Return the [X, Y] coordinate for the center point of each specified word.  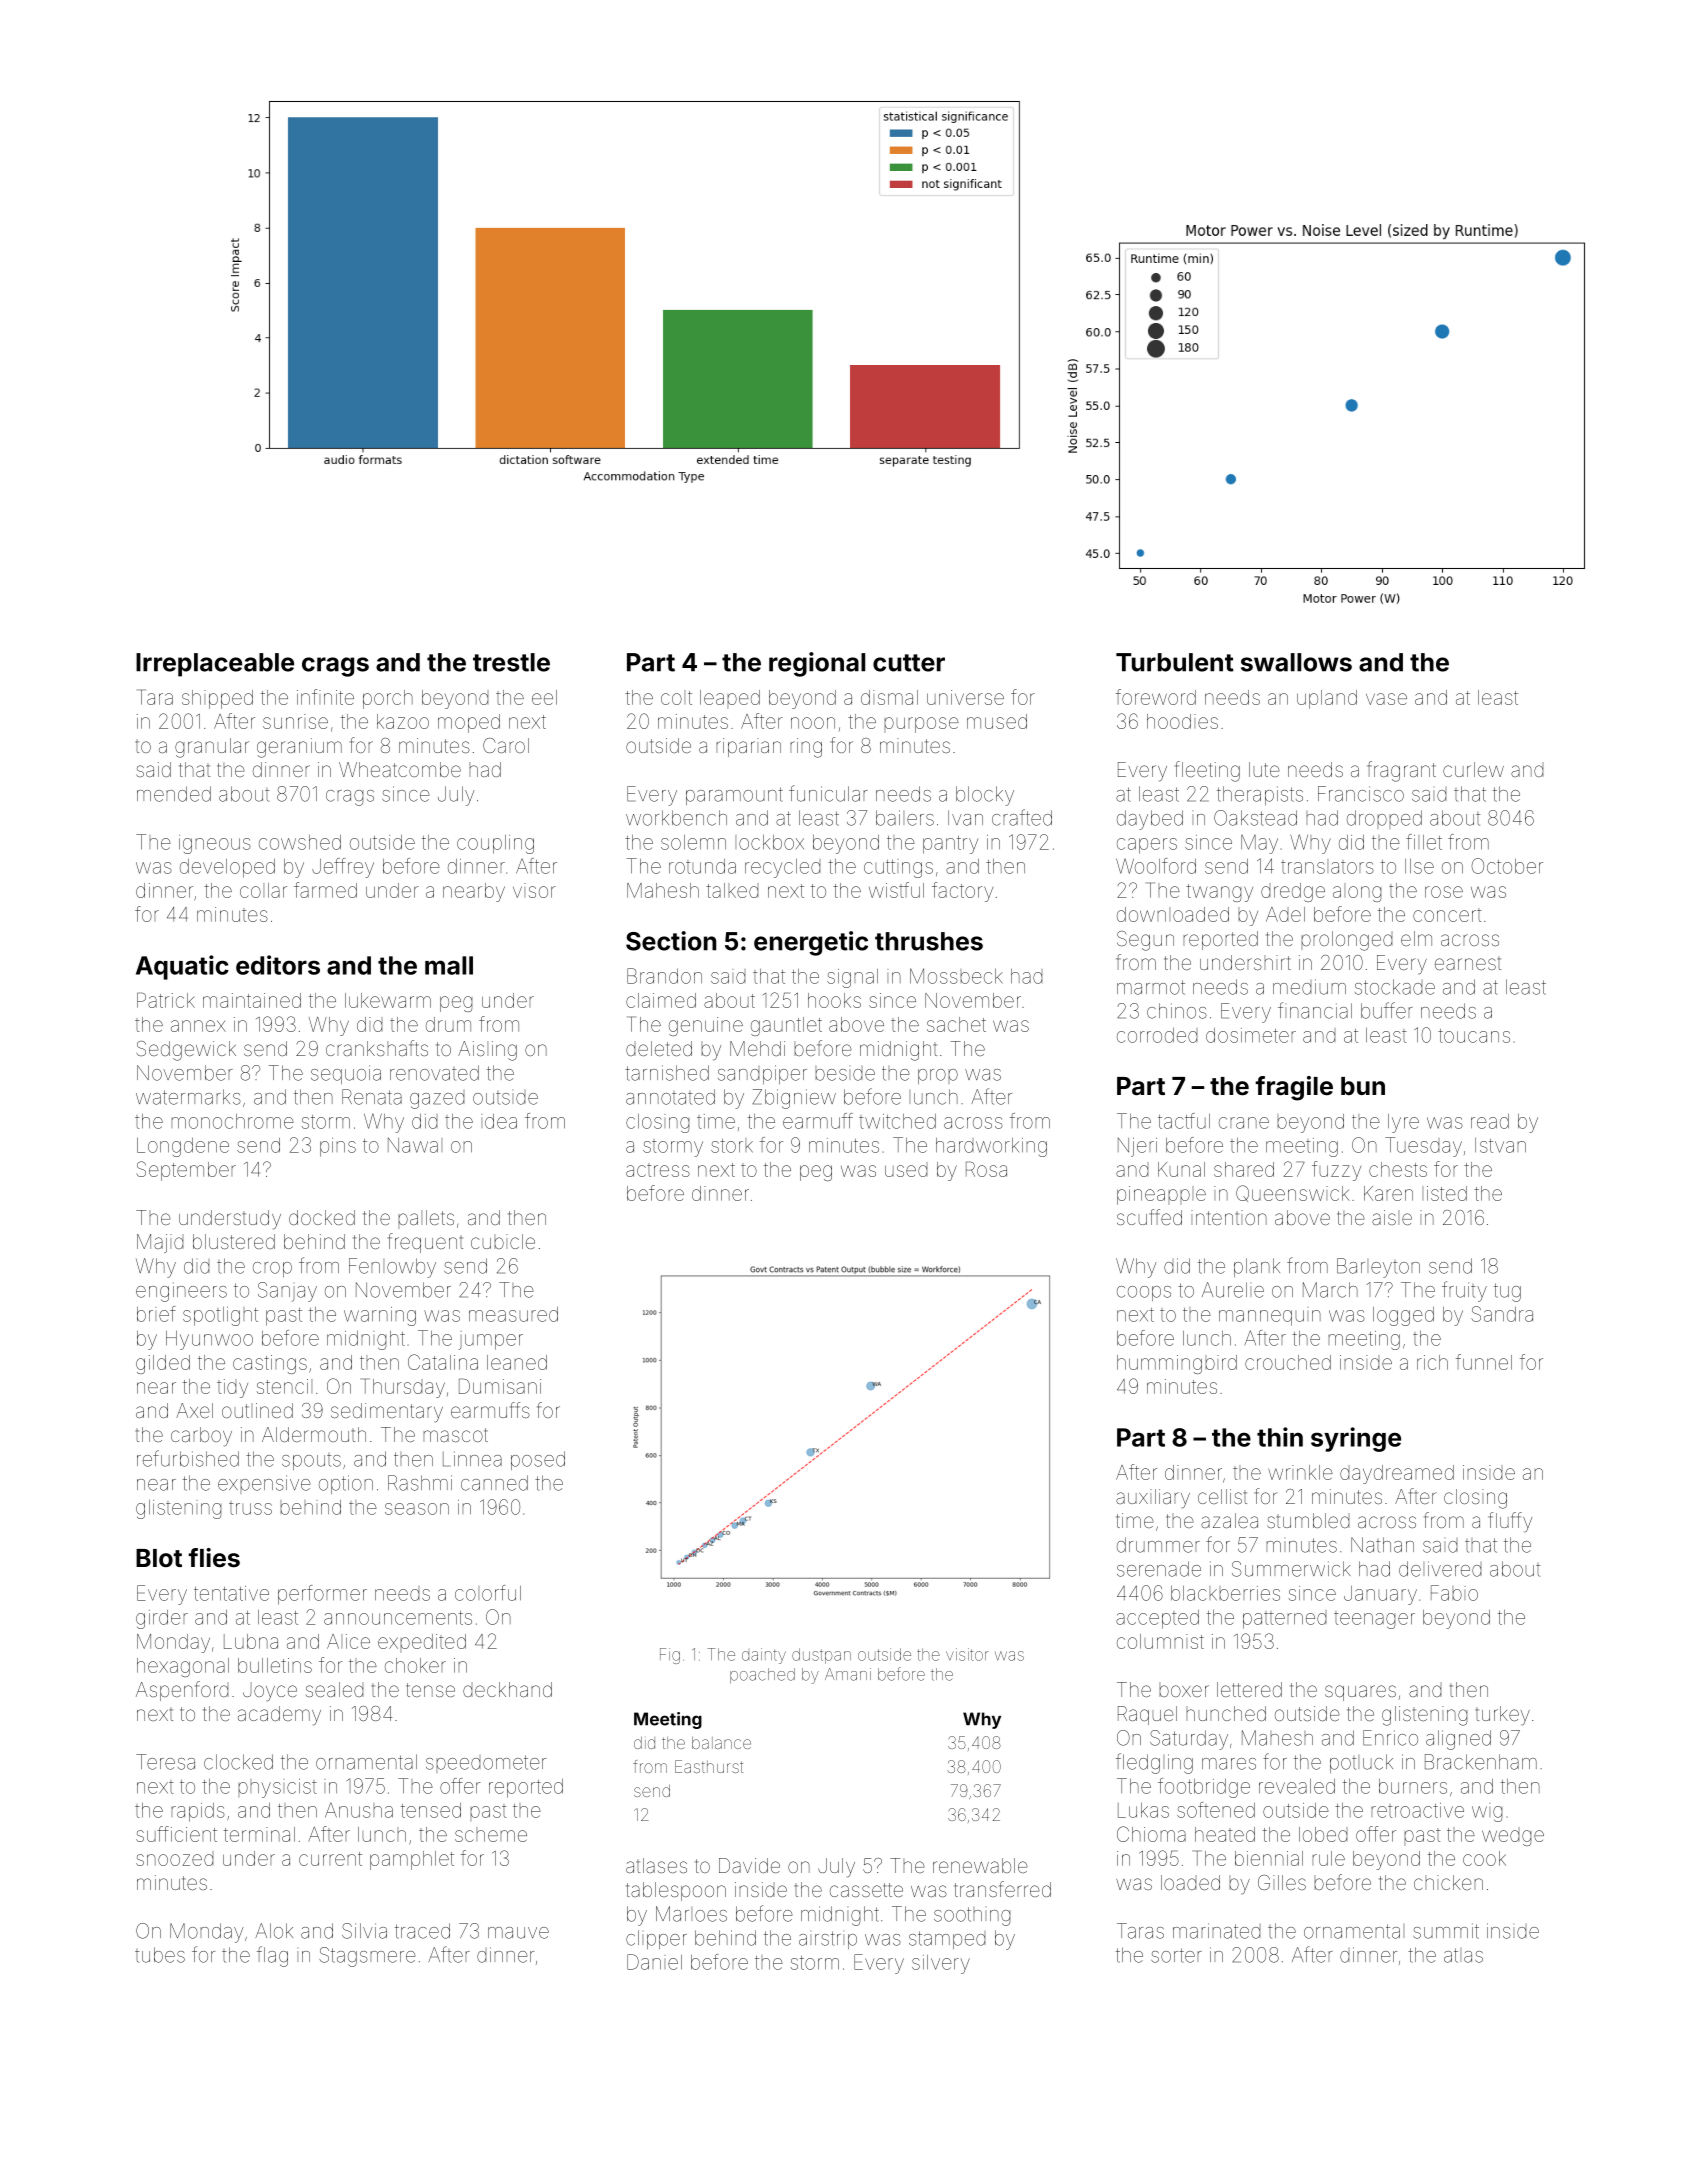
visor [534, 890]
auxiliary [1153, 1499]
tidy [232, 1388]
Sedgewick [186, 1051]
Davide [749, 1865]
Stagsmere [367, 1957]
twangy [1219, 893]
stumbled [1308, 1520]
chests [1398, 1169]
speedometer [486, 1764]
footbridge [1204, 1788]
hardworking [991, 1147]
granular [212, 748]
